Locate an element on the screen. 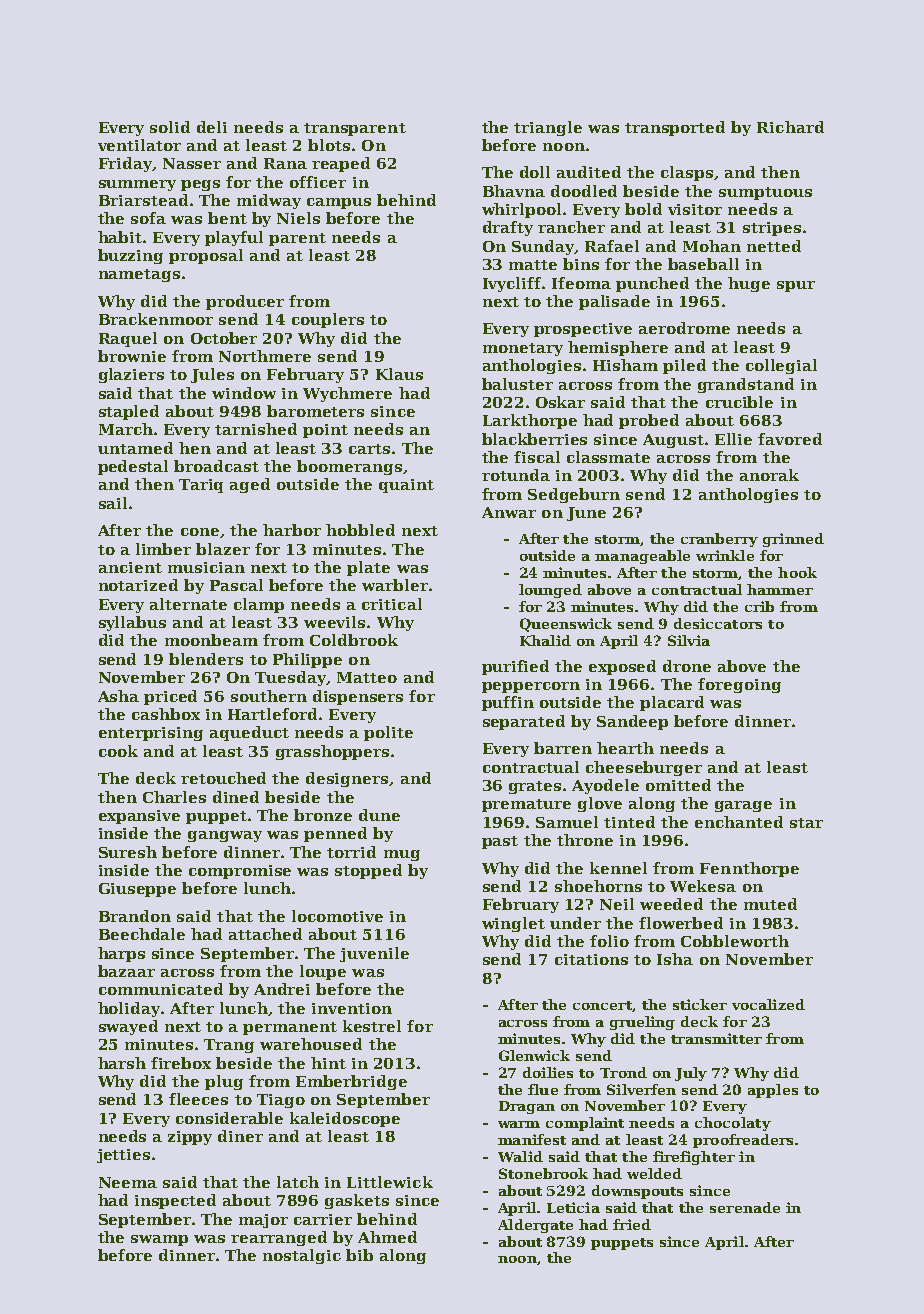 The width and height of the screenshot is (924, 1314). kestrel is located at coordinates (372, 1026).
